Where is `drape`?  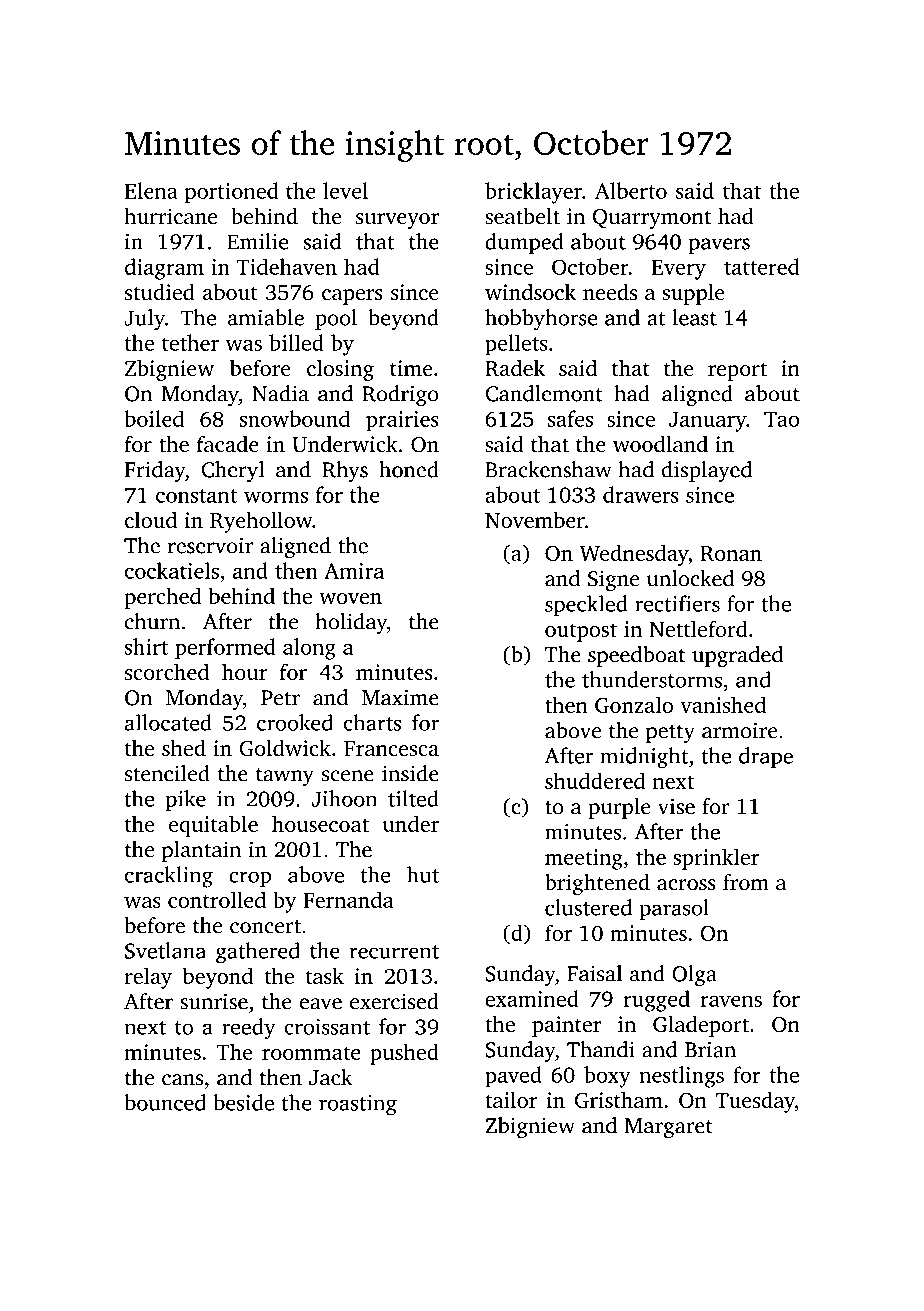
drape is located at coordinates (766, 757).
